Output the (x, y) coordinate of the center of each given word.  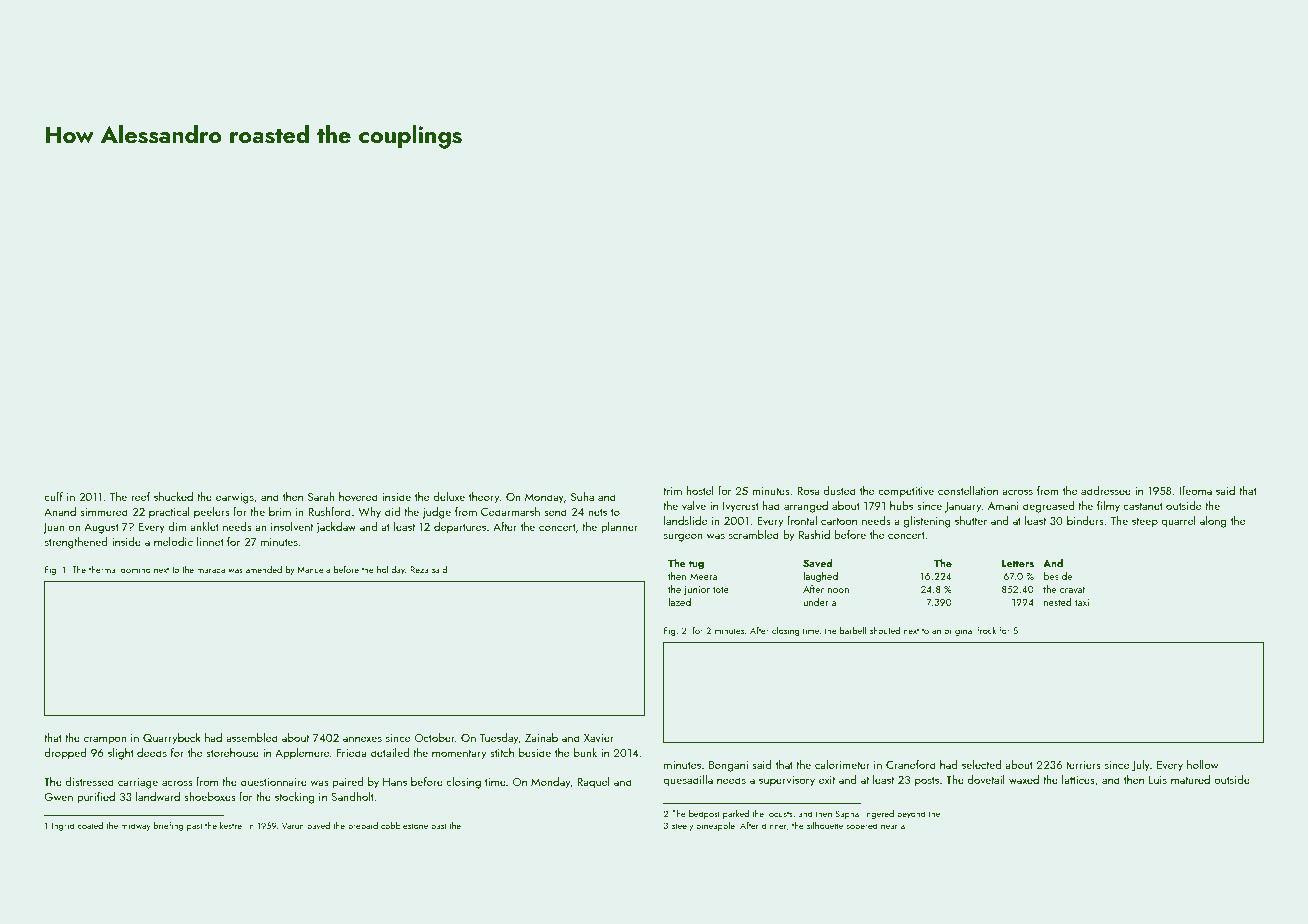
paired (347, 783)
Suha (582, 496)
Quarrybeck (172, 739)
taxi (1082, 602)
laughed (820, 577)
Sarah (321, 496)
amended (264, 569)
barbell (853, 630)
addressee (1106, 490)
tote (721, 589)
